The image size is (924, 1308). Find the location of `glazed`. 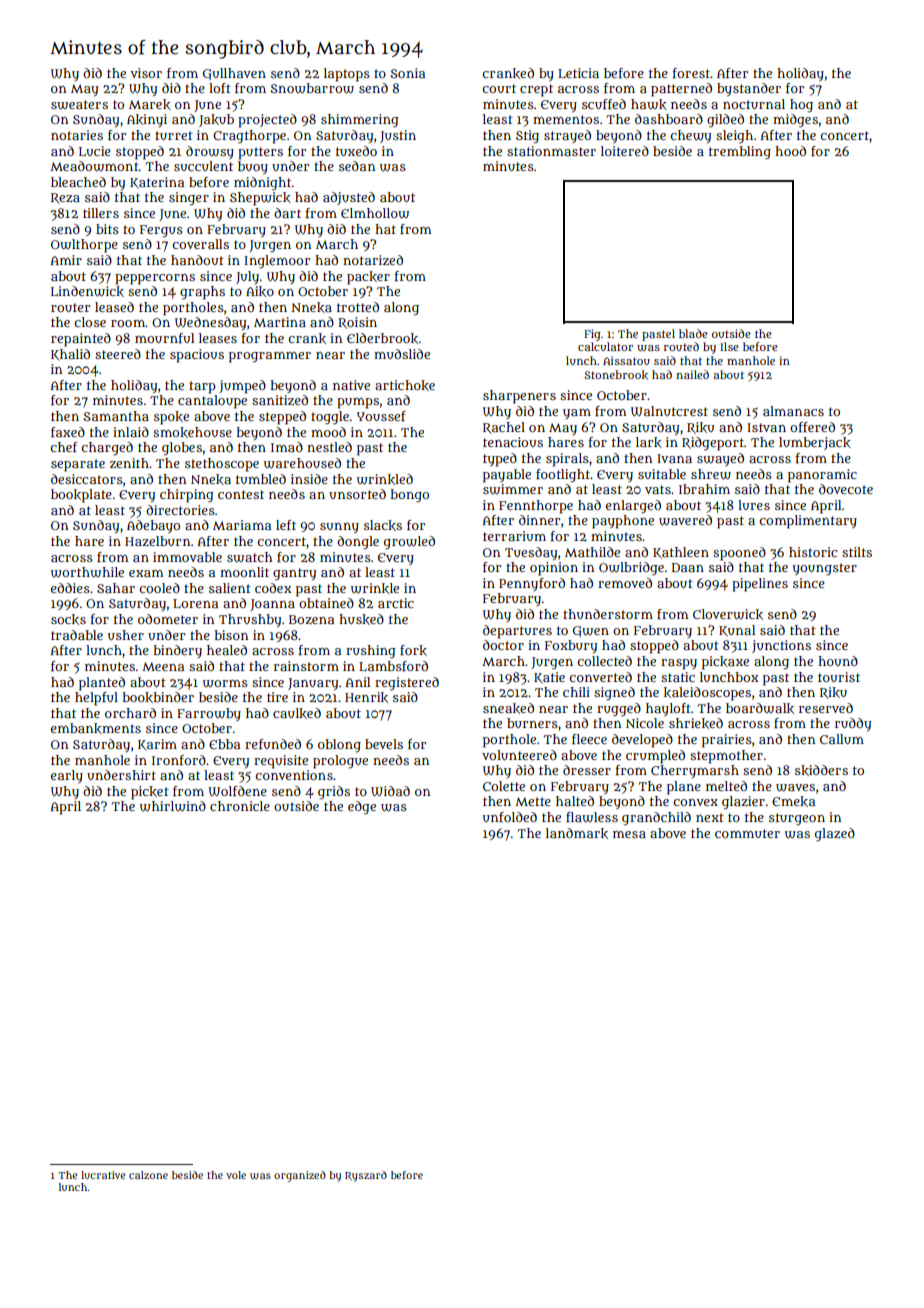

glazed is located at coordinates (835, 835).
